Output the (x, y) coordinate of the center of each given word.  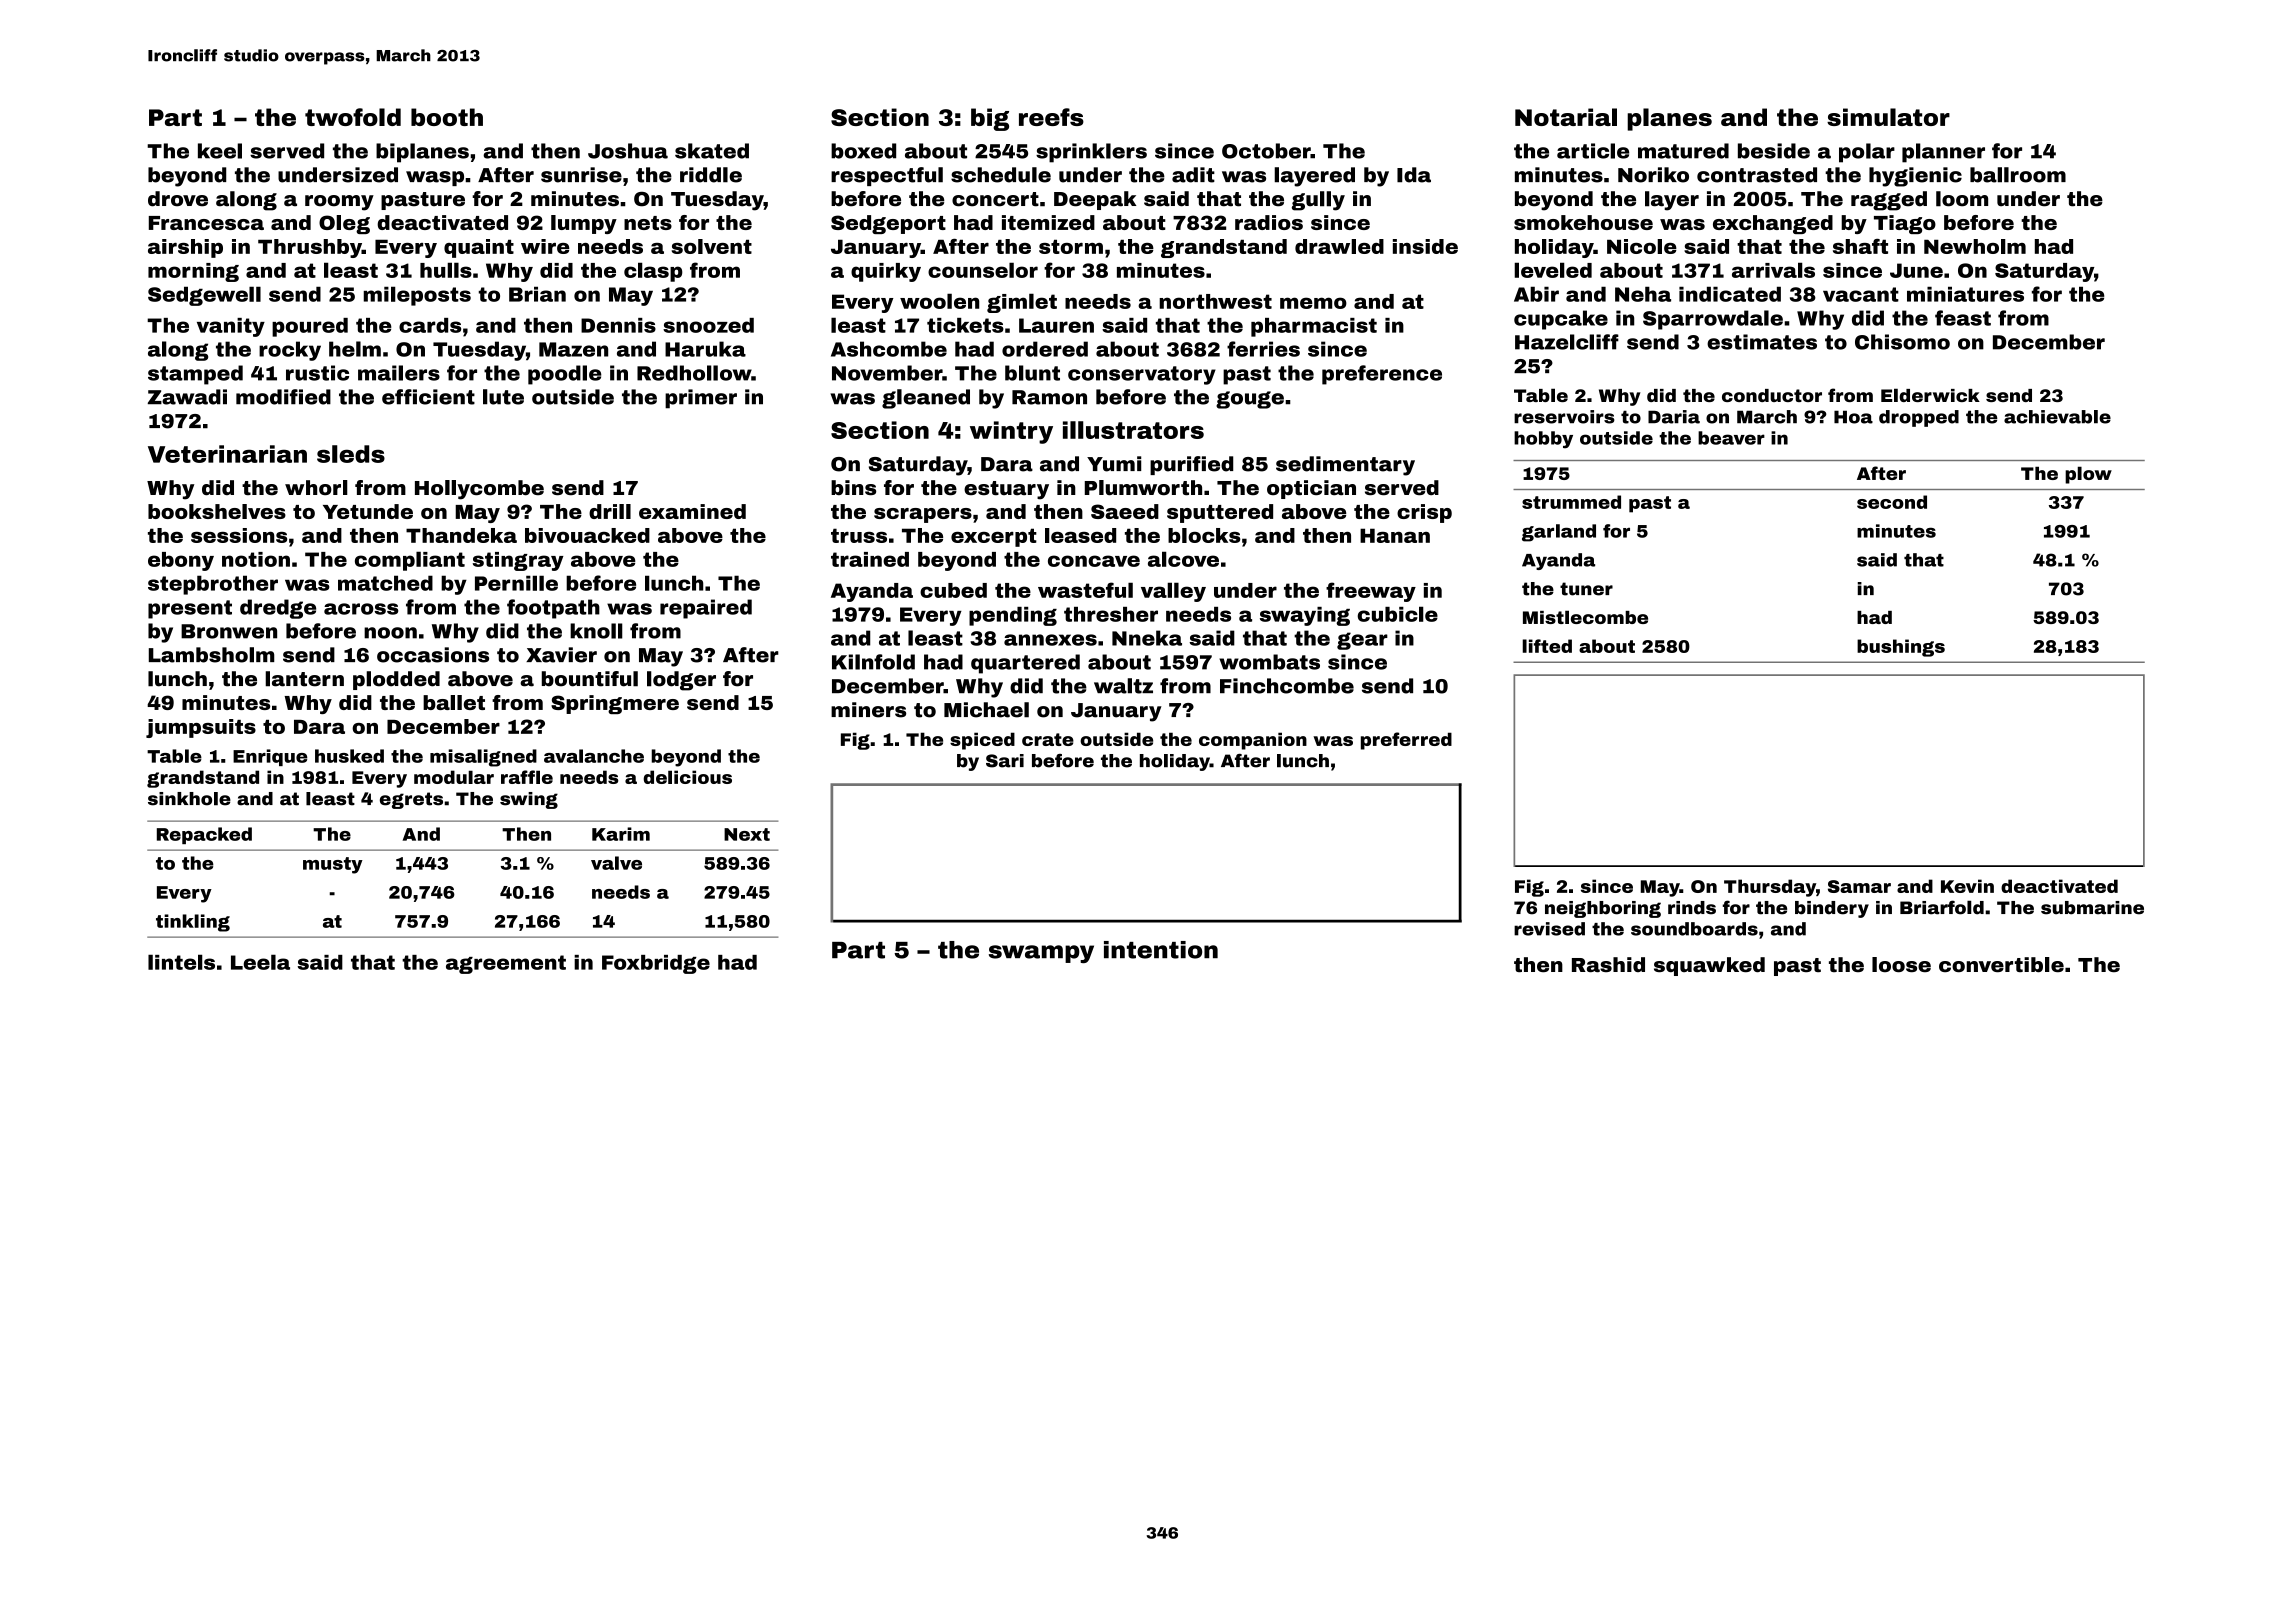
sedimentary (1345, 466)
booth (447, 117)
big (990, 119)
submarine (2092, 908)
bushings (1901, 648)
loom (1962, 199)
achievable (2057, 417)
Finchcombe (1287, 686)
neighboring (1603, 909)
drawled (1339, 246)
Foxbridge (656, 964)
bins (853, 488)
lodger (681, 681)
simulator (1888, 117)
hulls (446, 270)
